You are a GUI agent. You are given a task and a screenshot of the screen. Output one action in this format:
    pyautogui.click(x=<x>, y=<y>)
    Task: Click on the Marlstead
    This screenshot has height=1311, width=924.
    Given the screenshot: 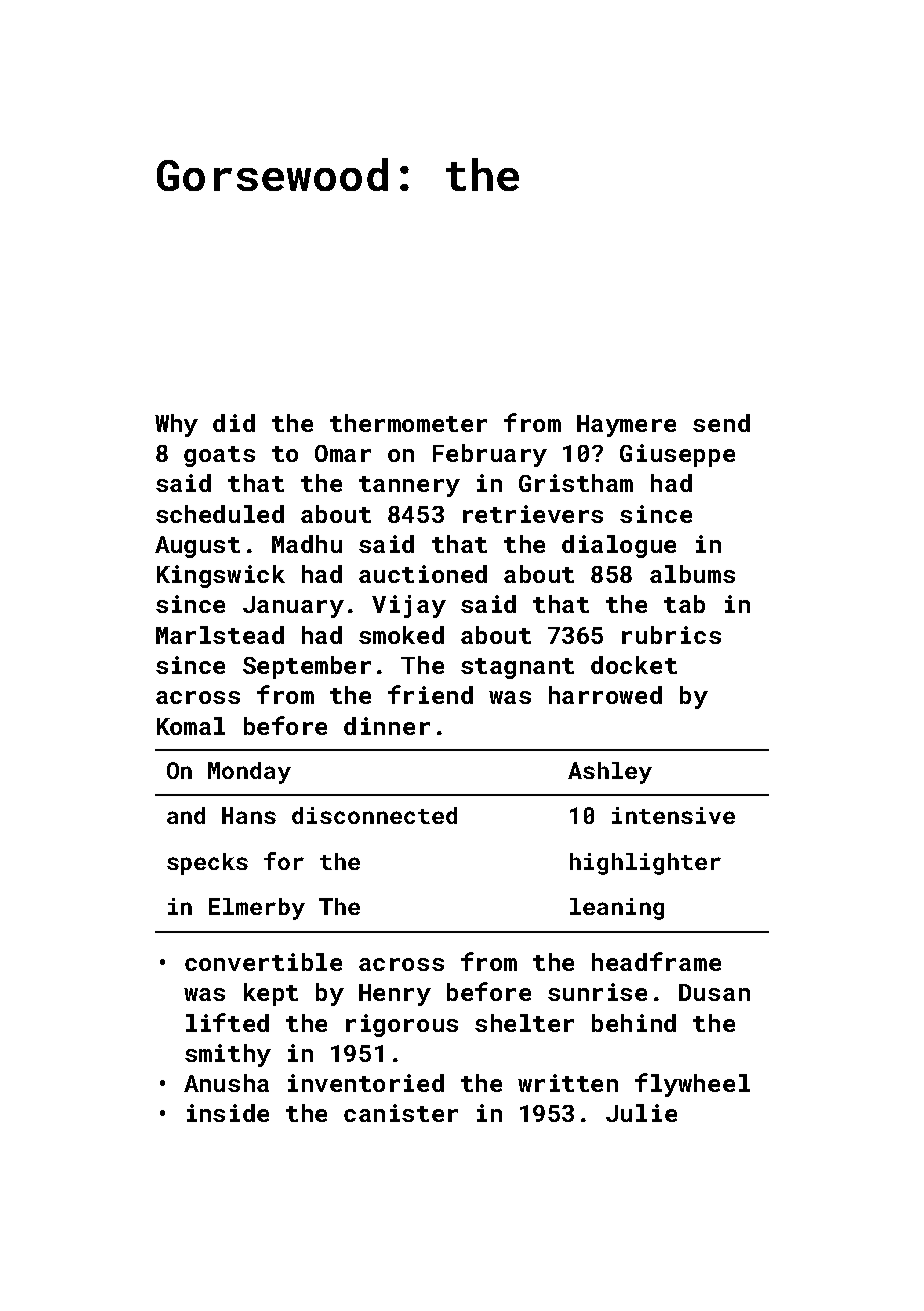 What is the action you would take?
    pyautogui.click(x=220, y=635)
